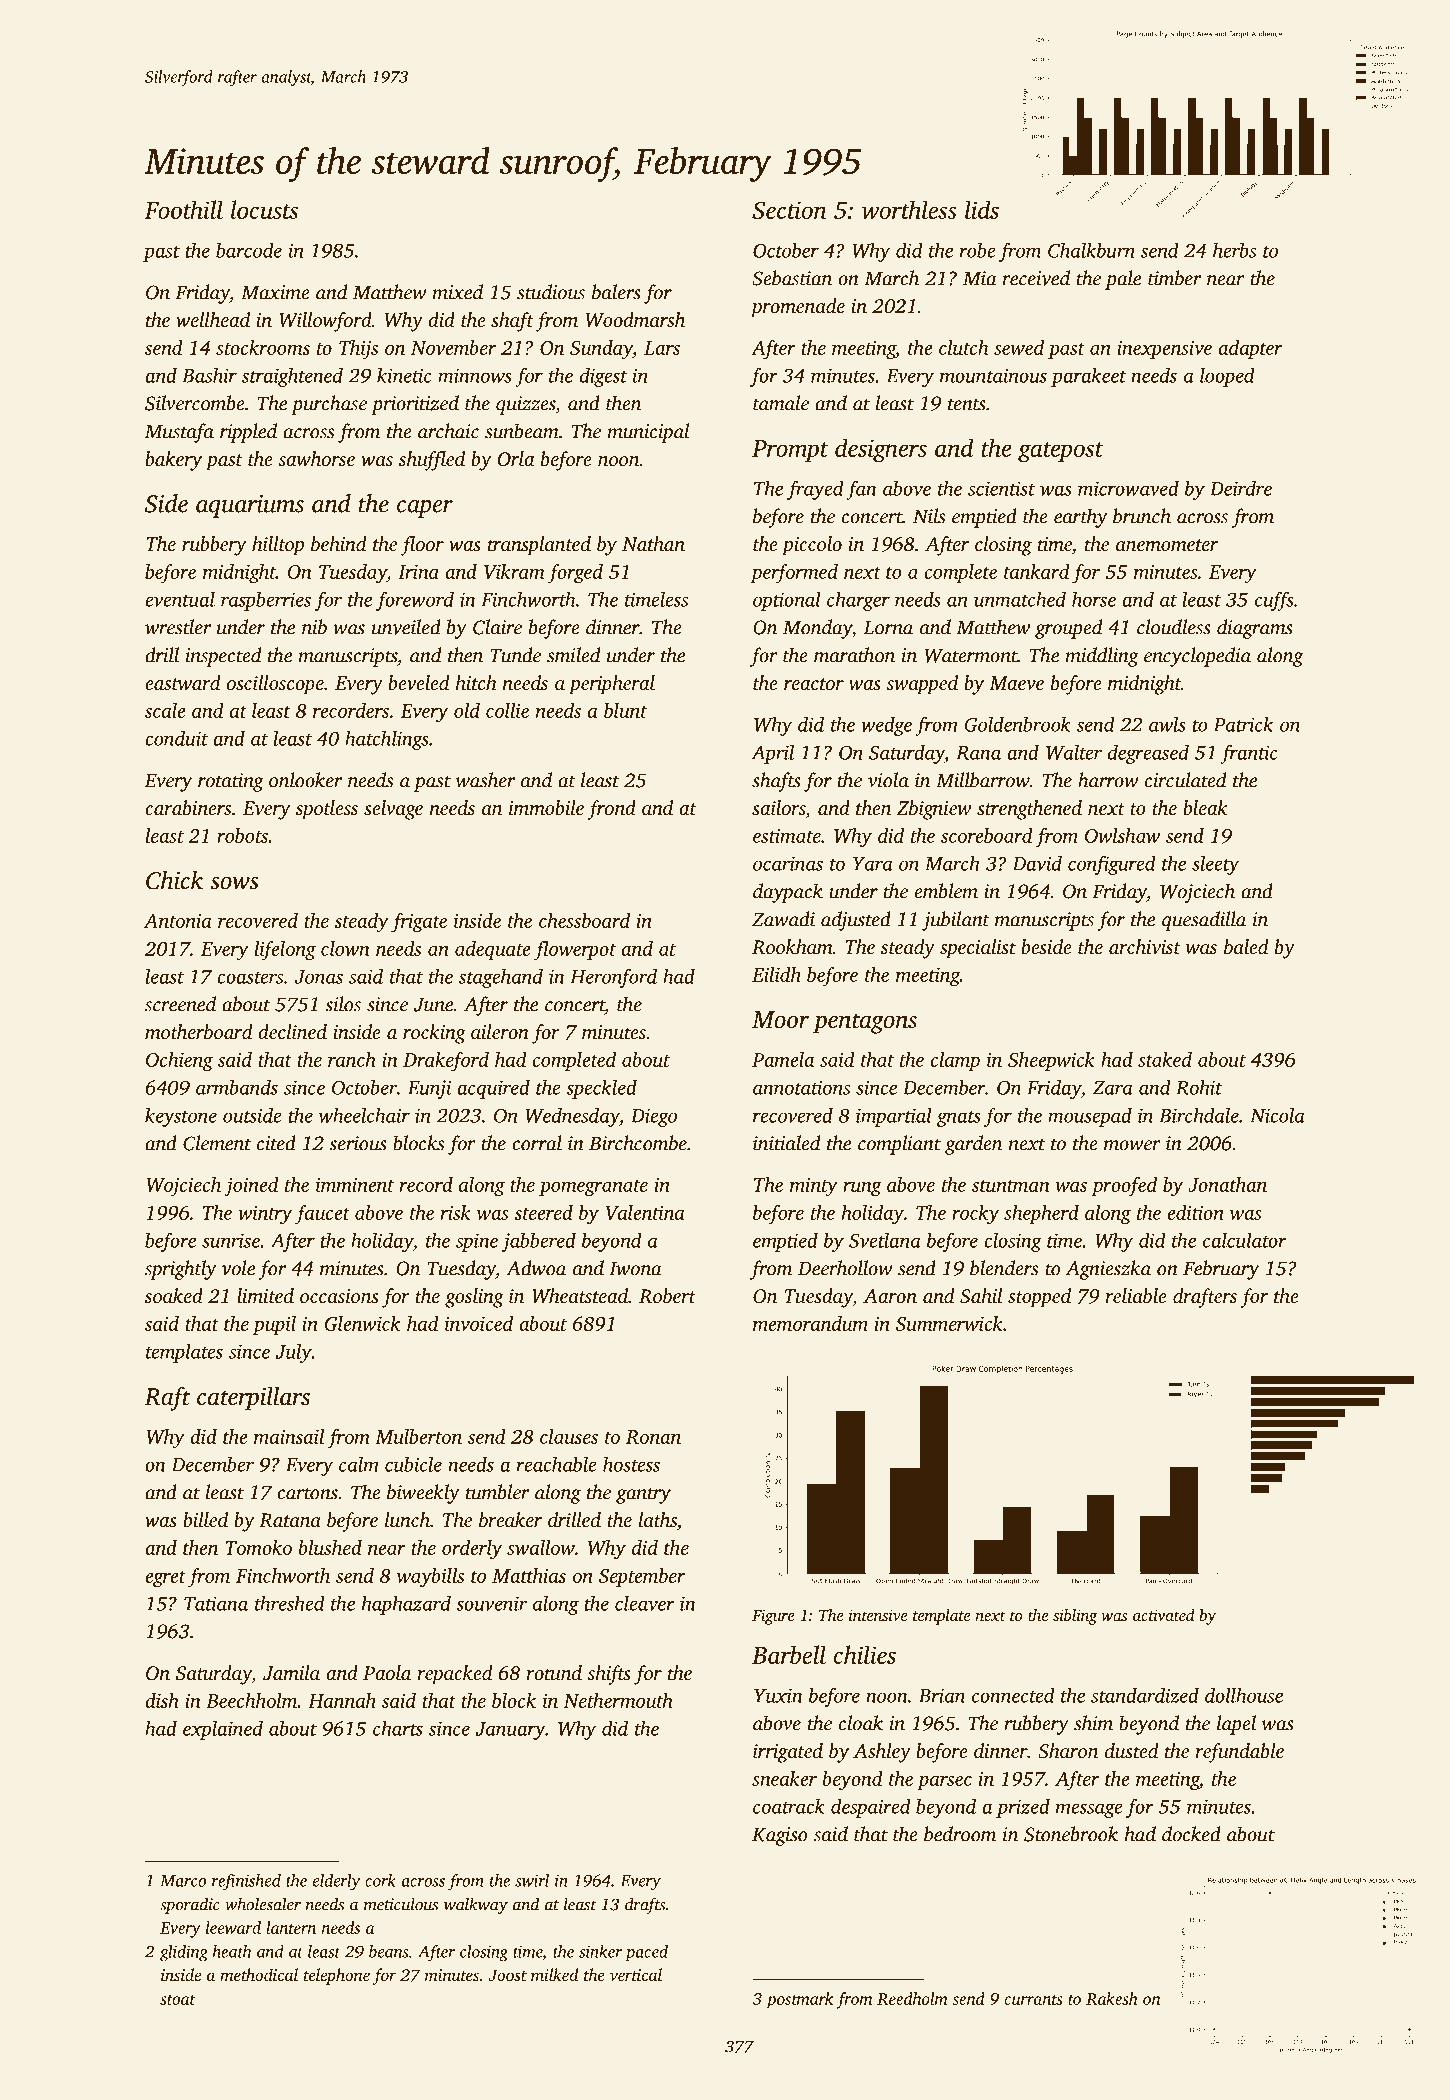  Describe the element at coordinates (1039, 1298) in the image. I see `stopped` at that location.
